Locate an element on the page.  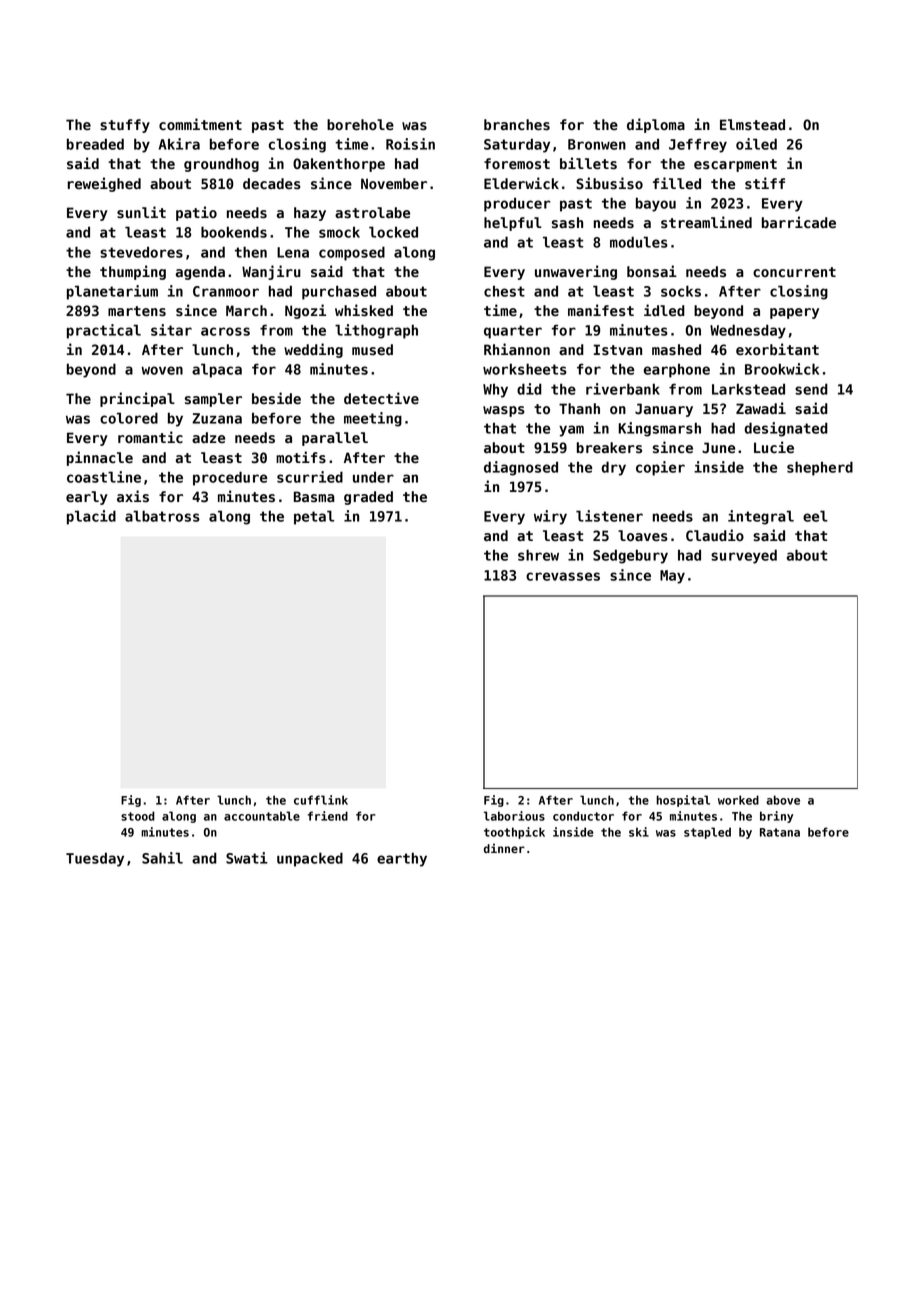
graded is located at coordinates (368, 498).
